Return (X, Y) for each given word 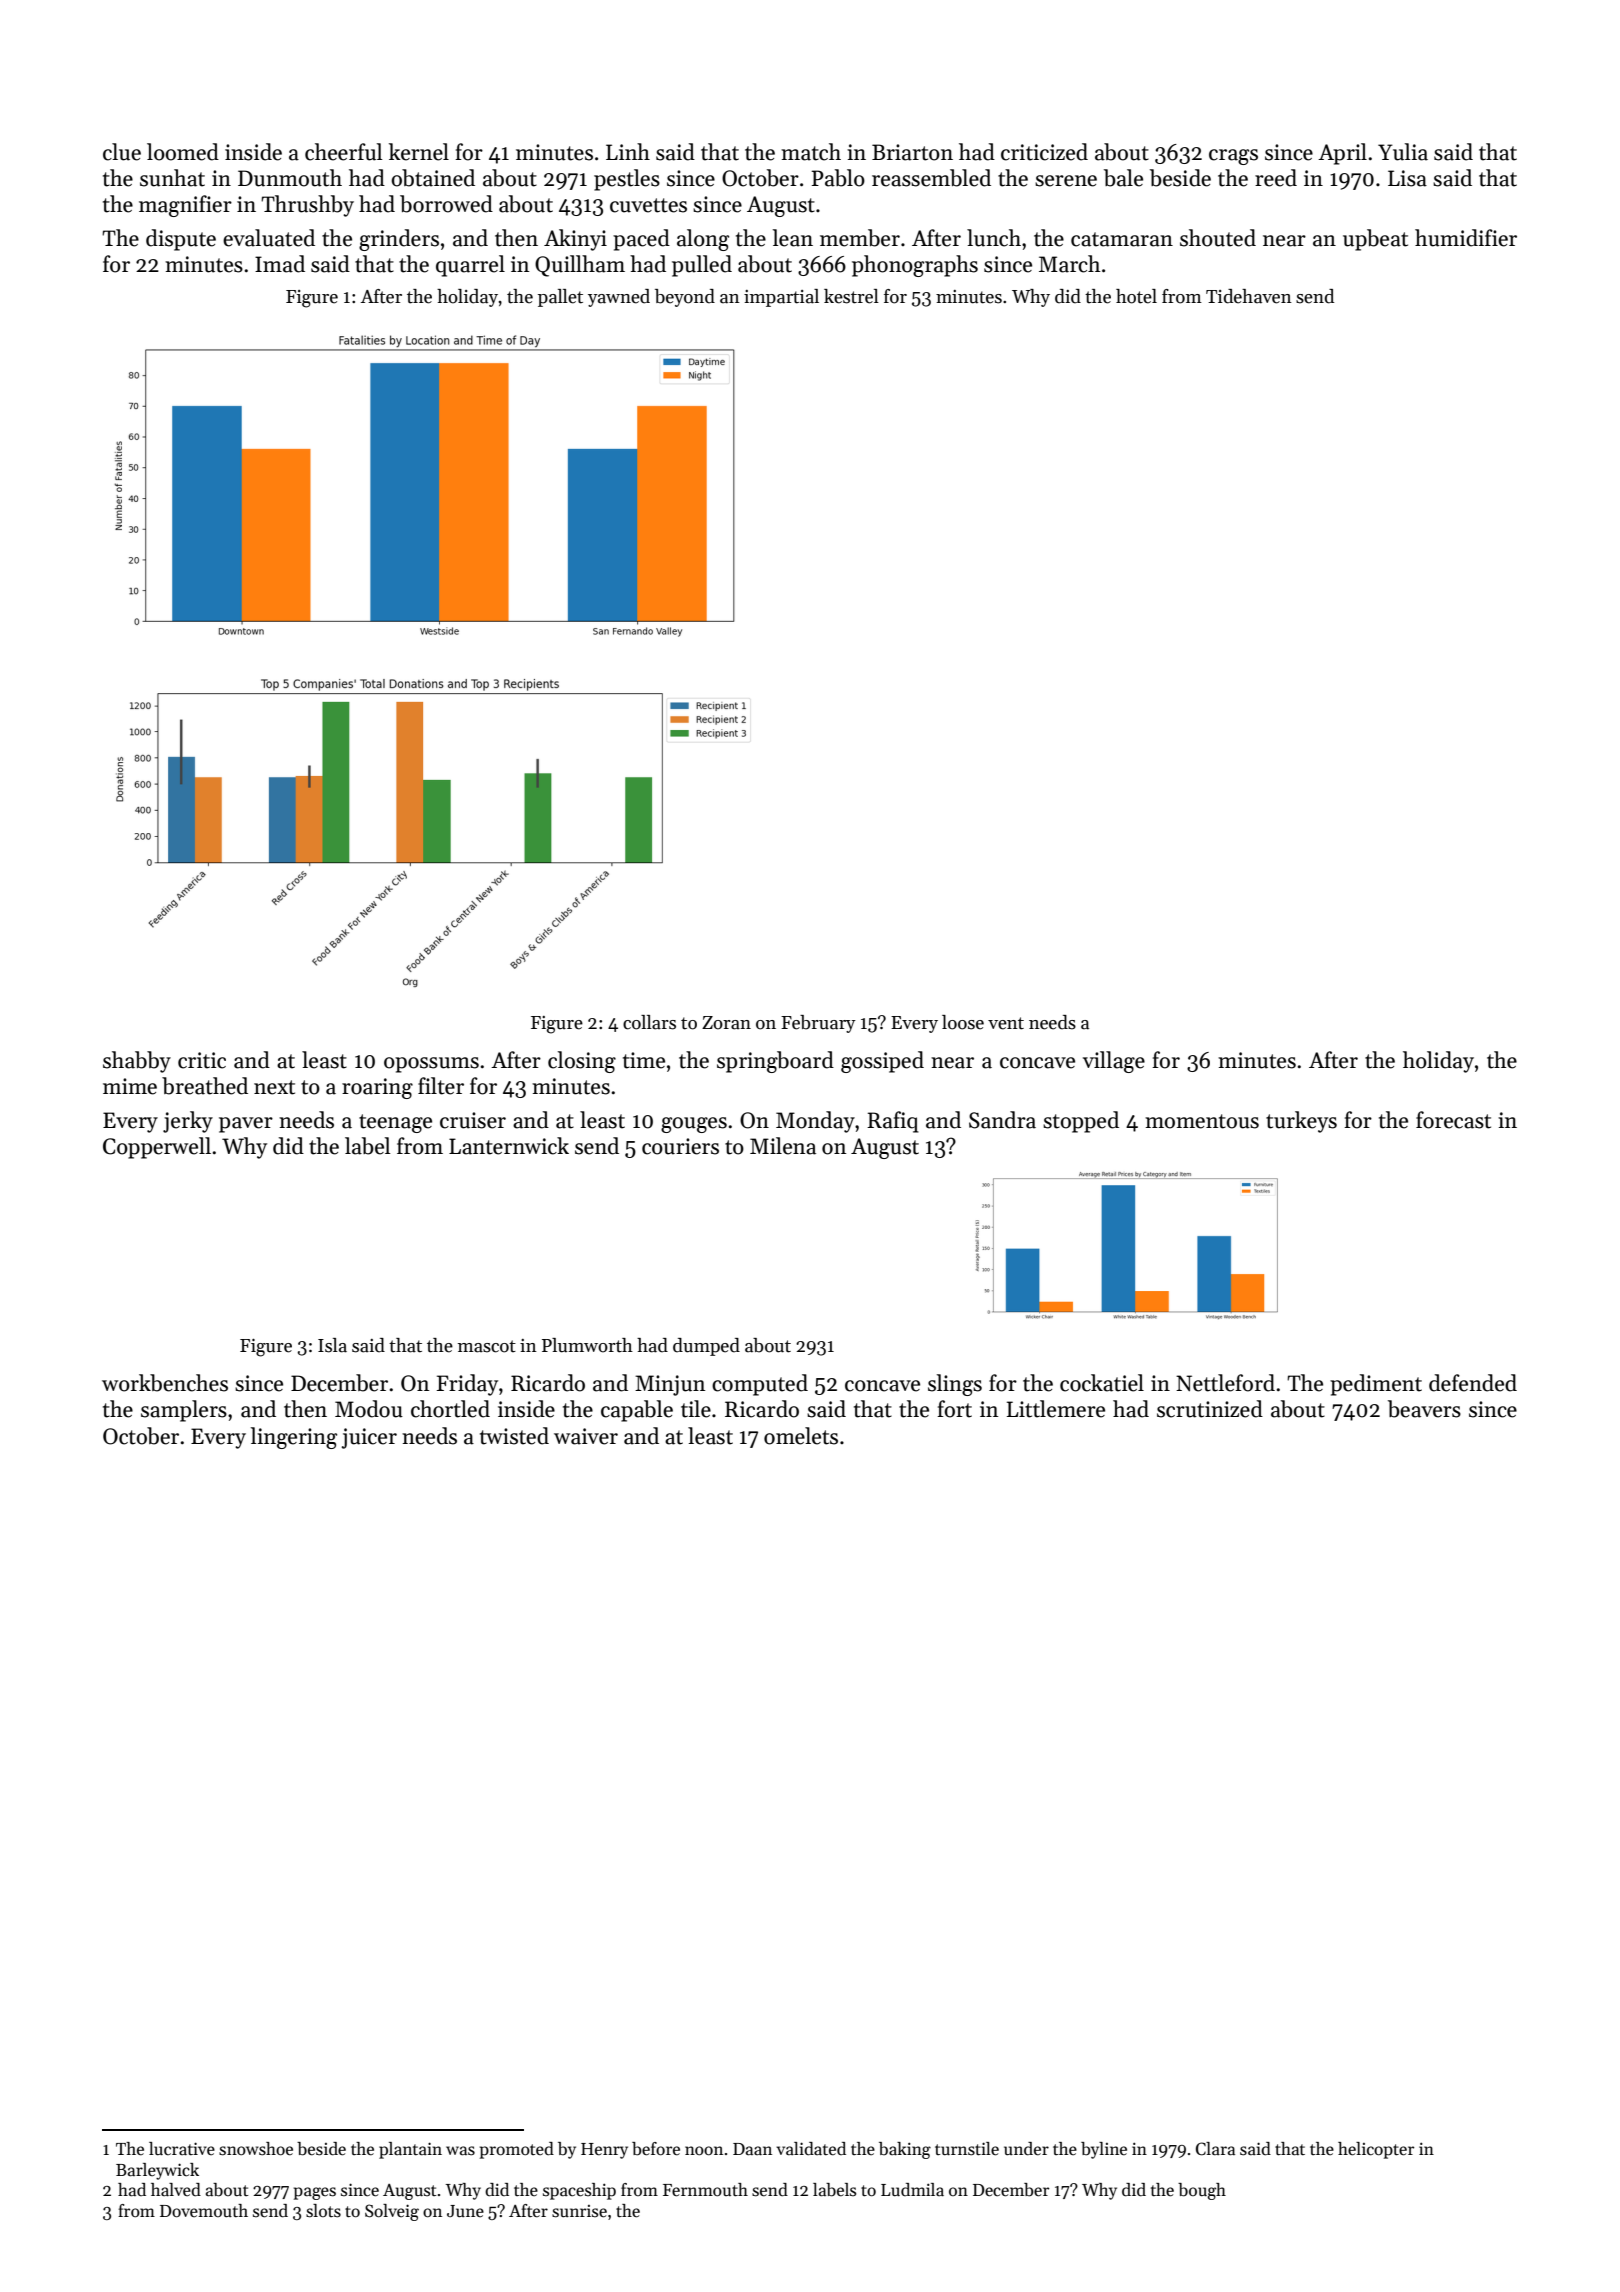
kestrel (851, 296)
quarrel (470, 266)
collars (649, 1022)
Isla (332, 1345)
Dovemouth (204, 2211)
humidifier (1466, 238)
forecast (1453, 1120)
